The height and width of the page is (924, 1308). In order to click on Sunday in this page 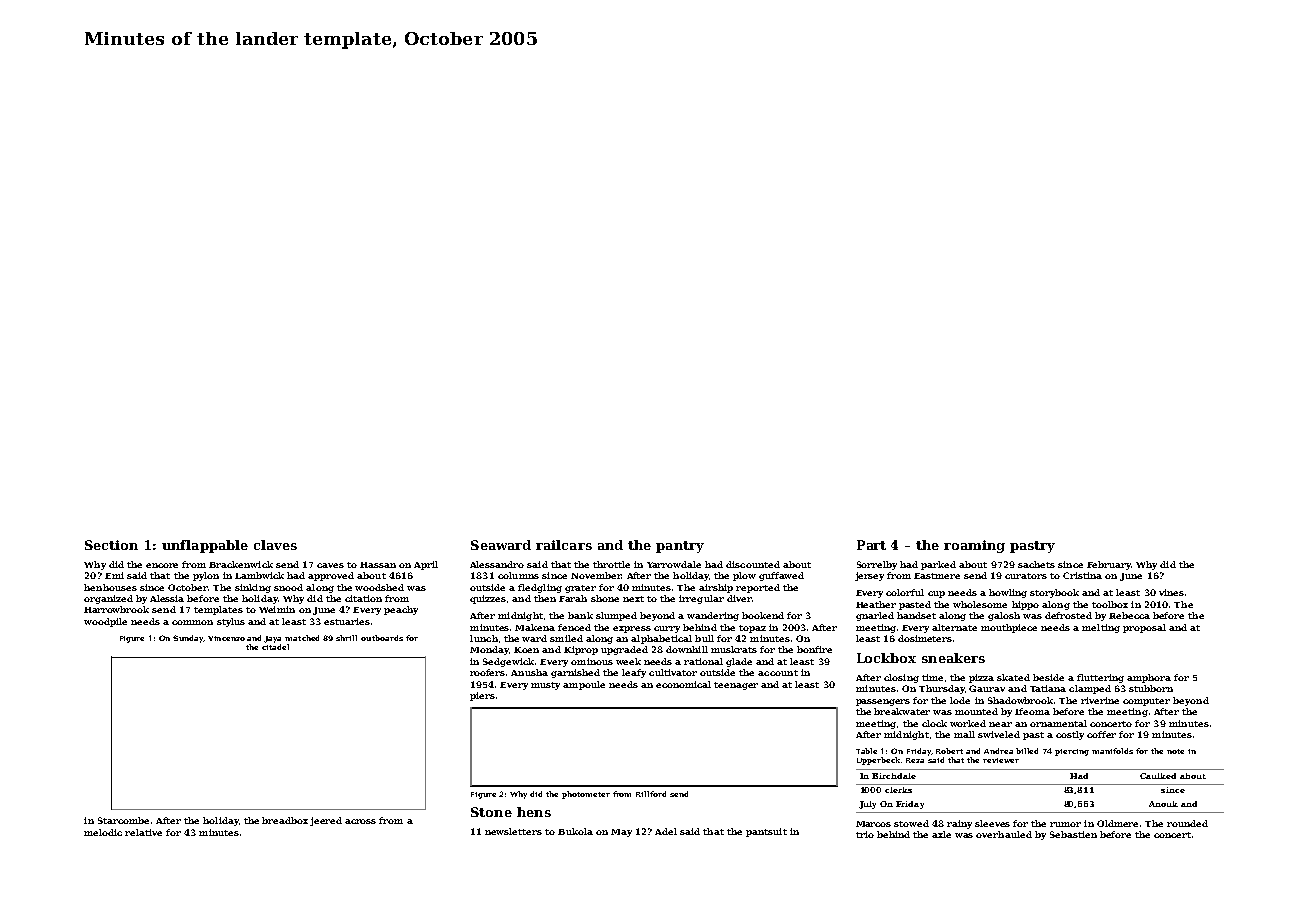, I will do `click(188, 639)`.
